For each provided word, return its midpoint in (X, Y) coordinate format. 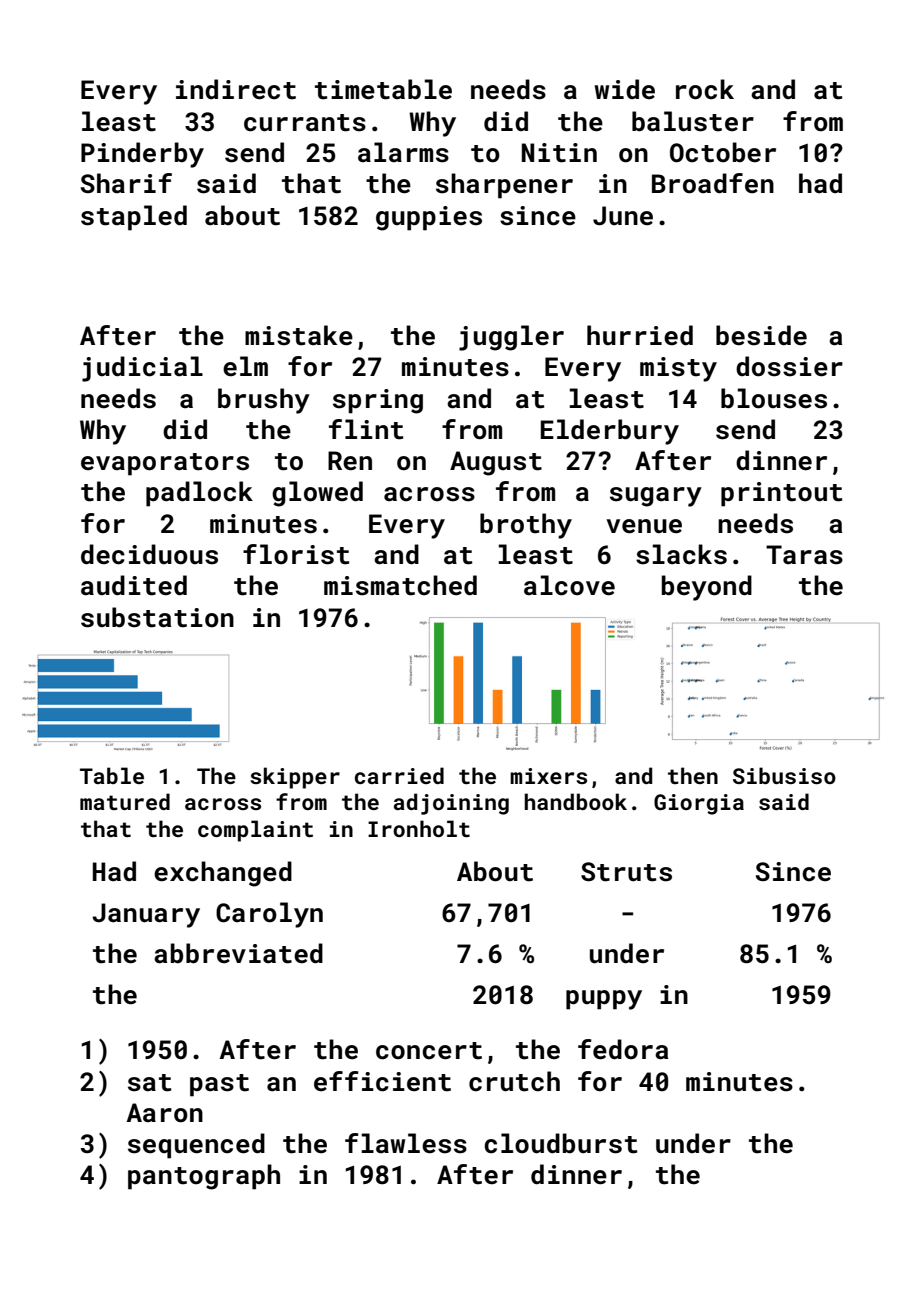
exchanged (223, 874)
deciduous (149, 554)
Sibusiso (784, 775)
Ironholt (419, 828)
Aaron (165, 1113)
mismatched (400, 585)
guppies (429, 218)
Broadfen (713, 183)
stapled (134, 218)
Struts (626, 872)
